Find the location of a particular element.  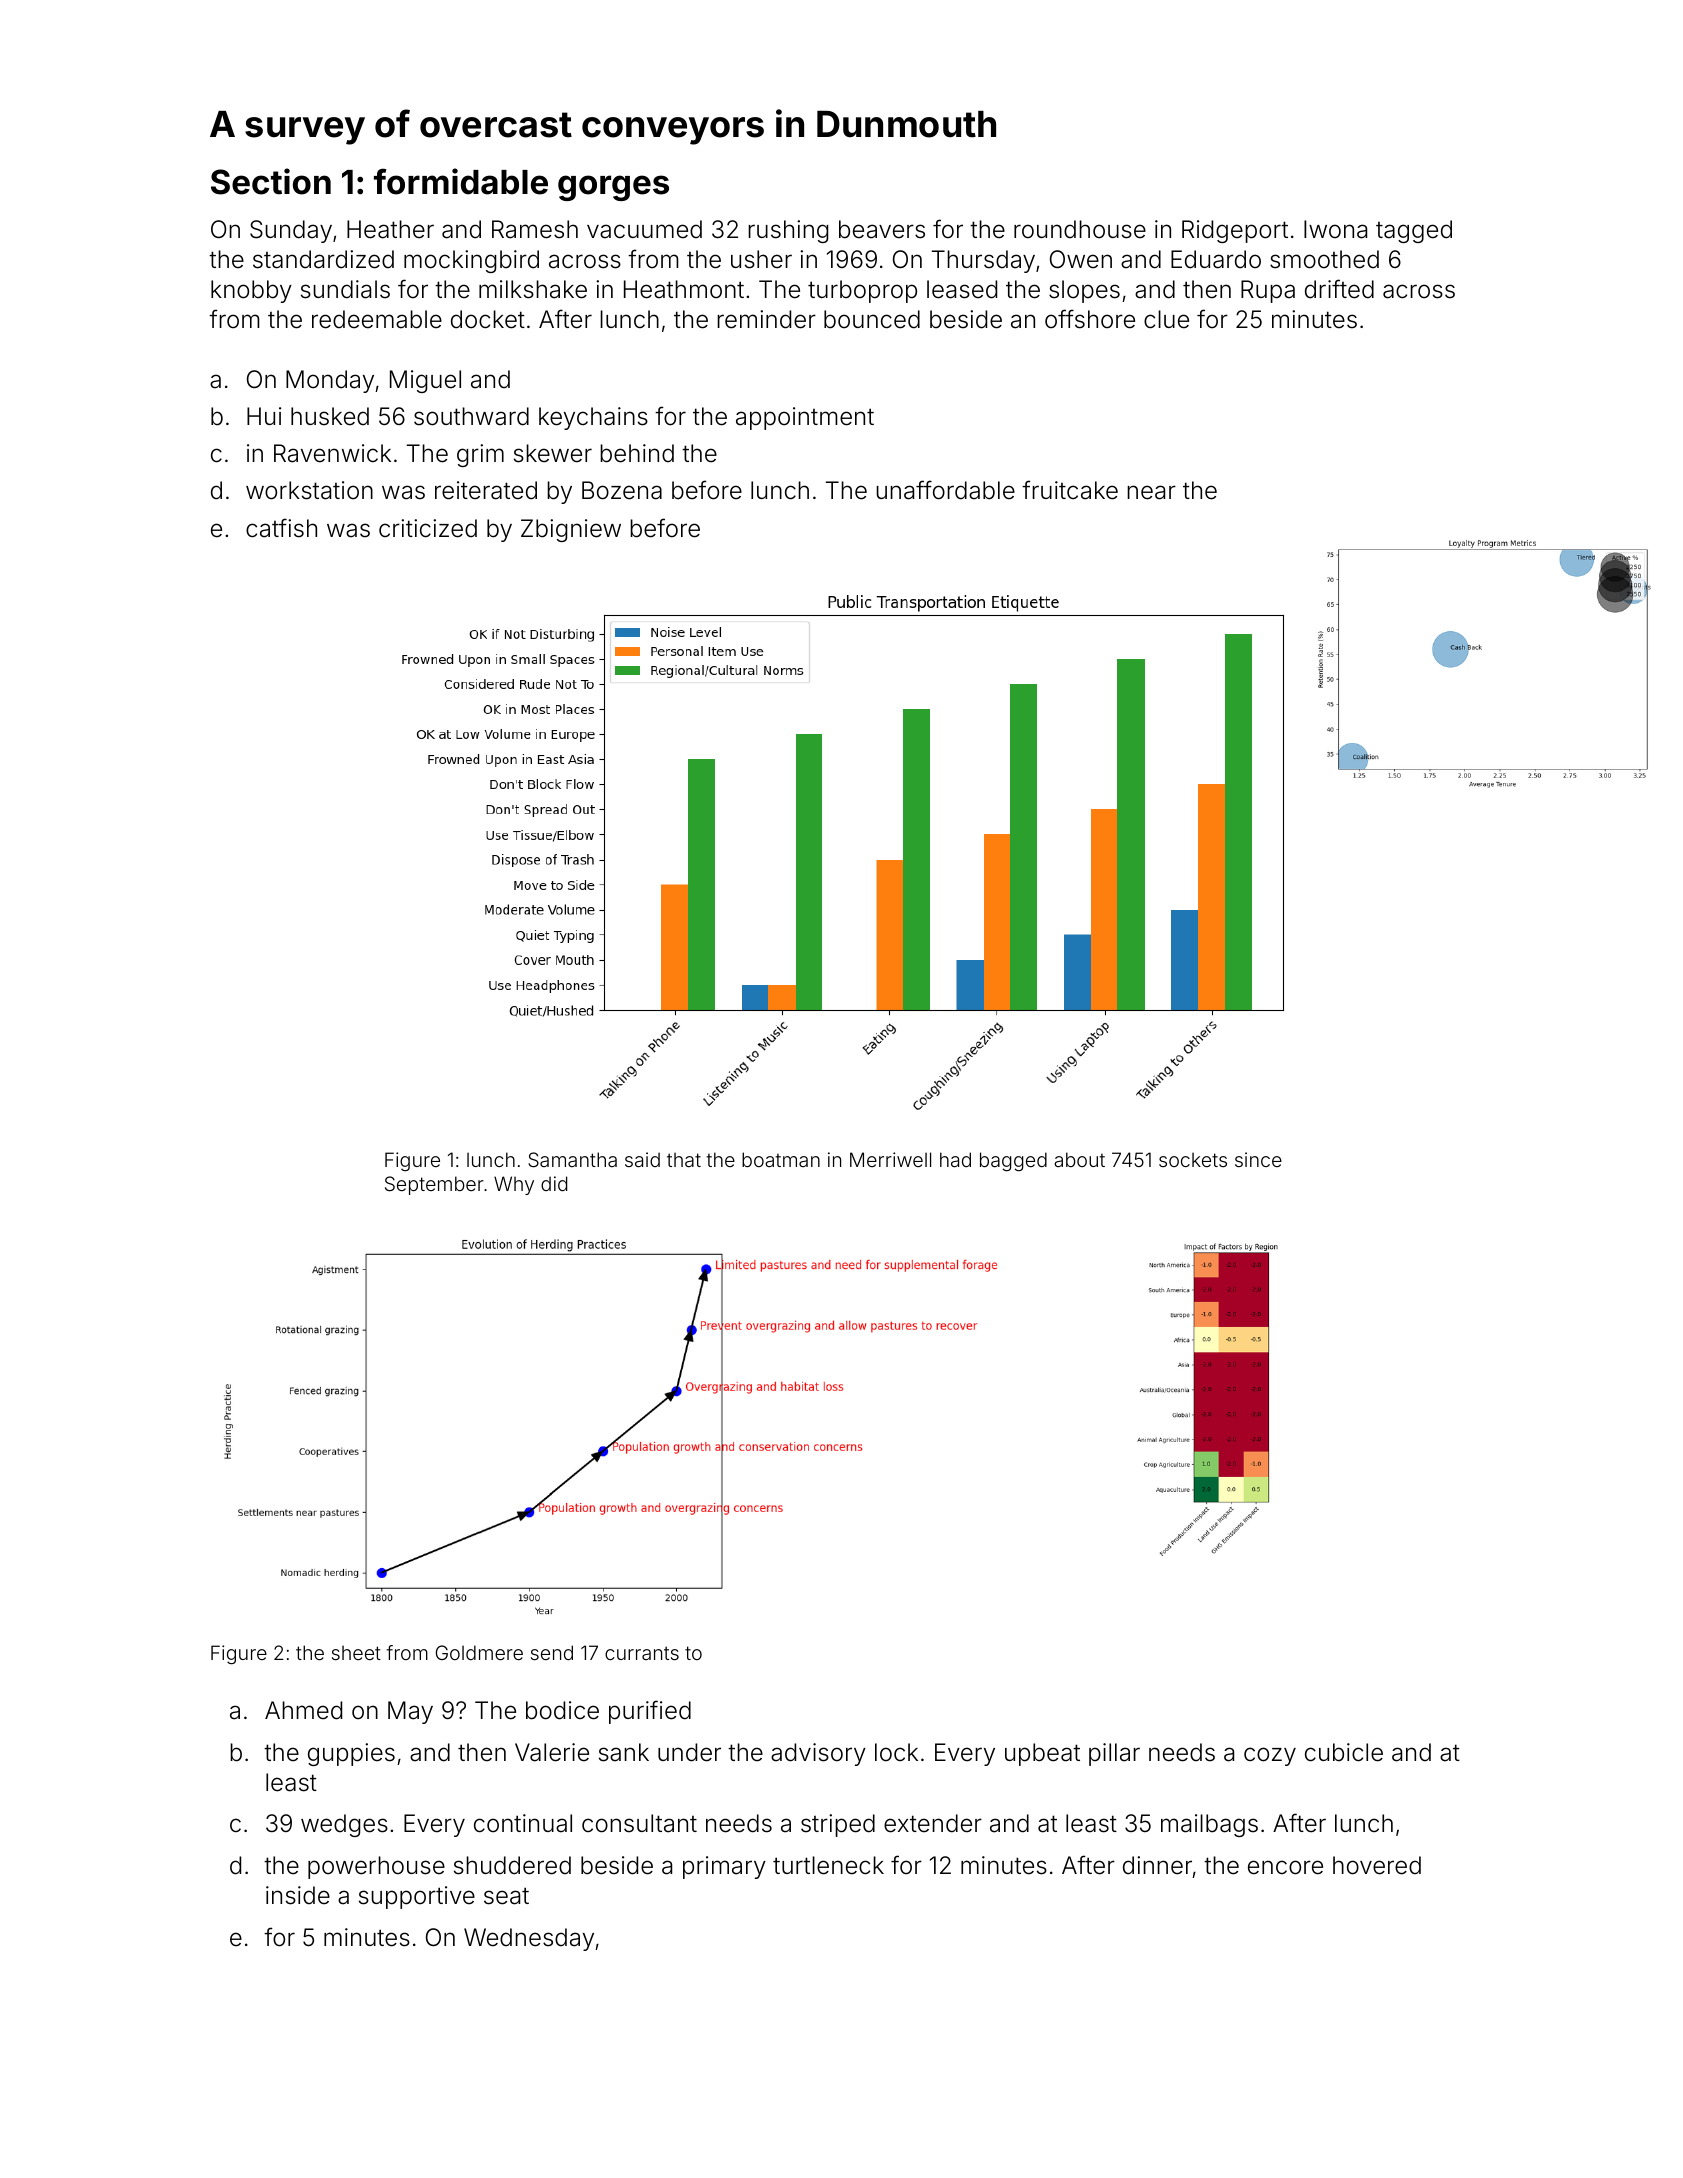

since is located at coordinates (1258, 1159).
